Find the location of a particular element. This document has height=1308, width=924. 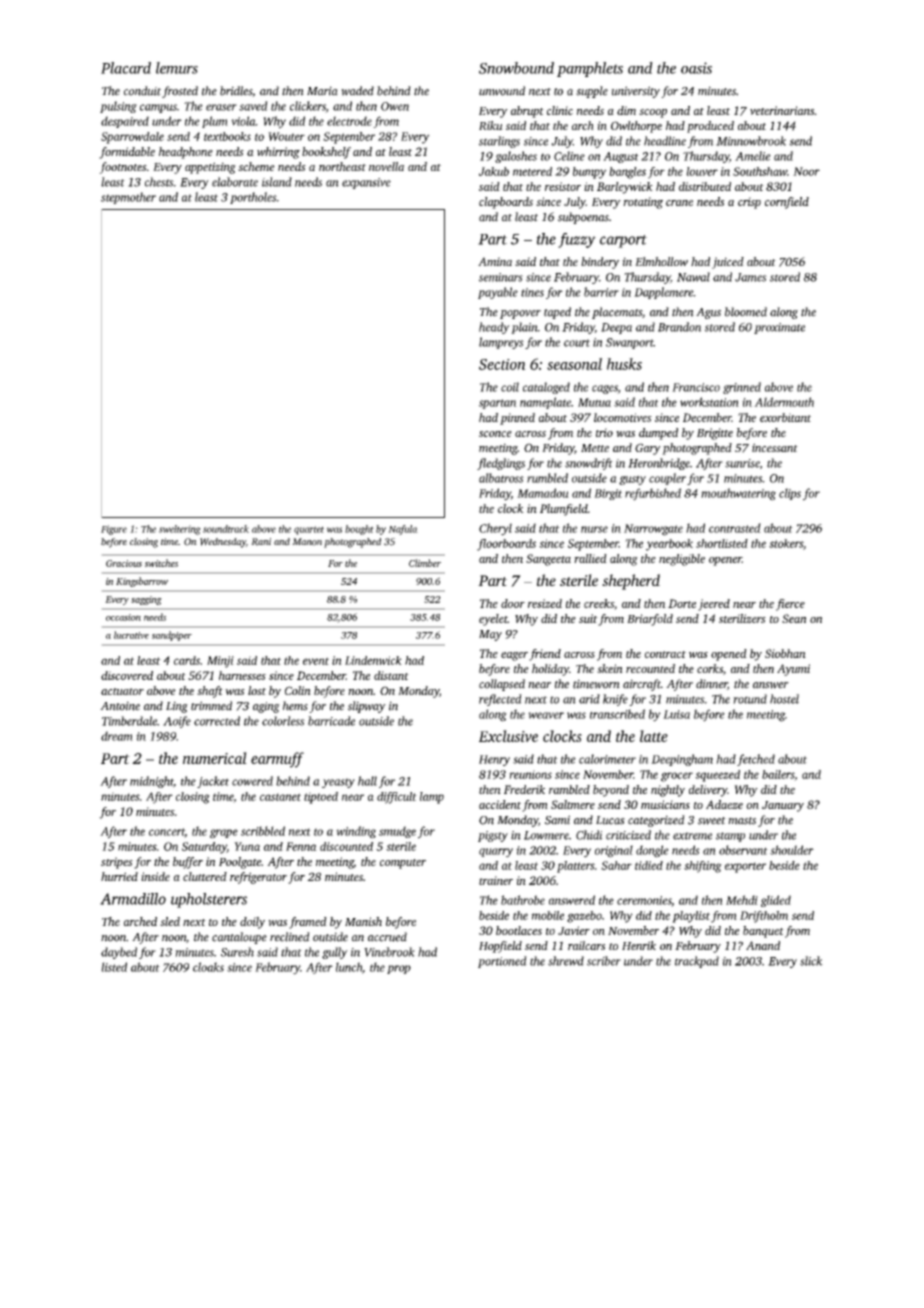

Snowbound is located at coordinates (516, 68).
